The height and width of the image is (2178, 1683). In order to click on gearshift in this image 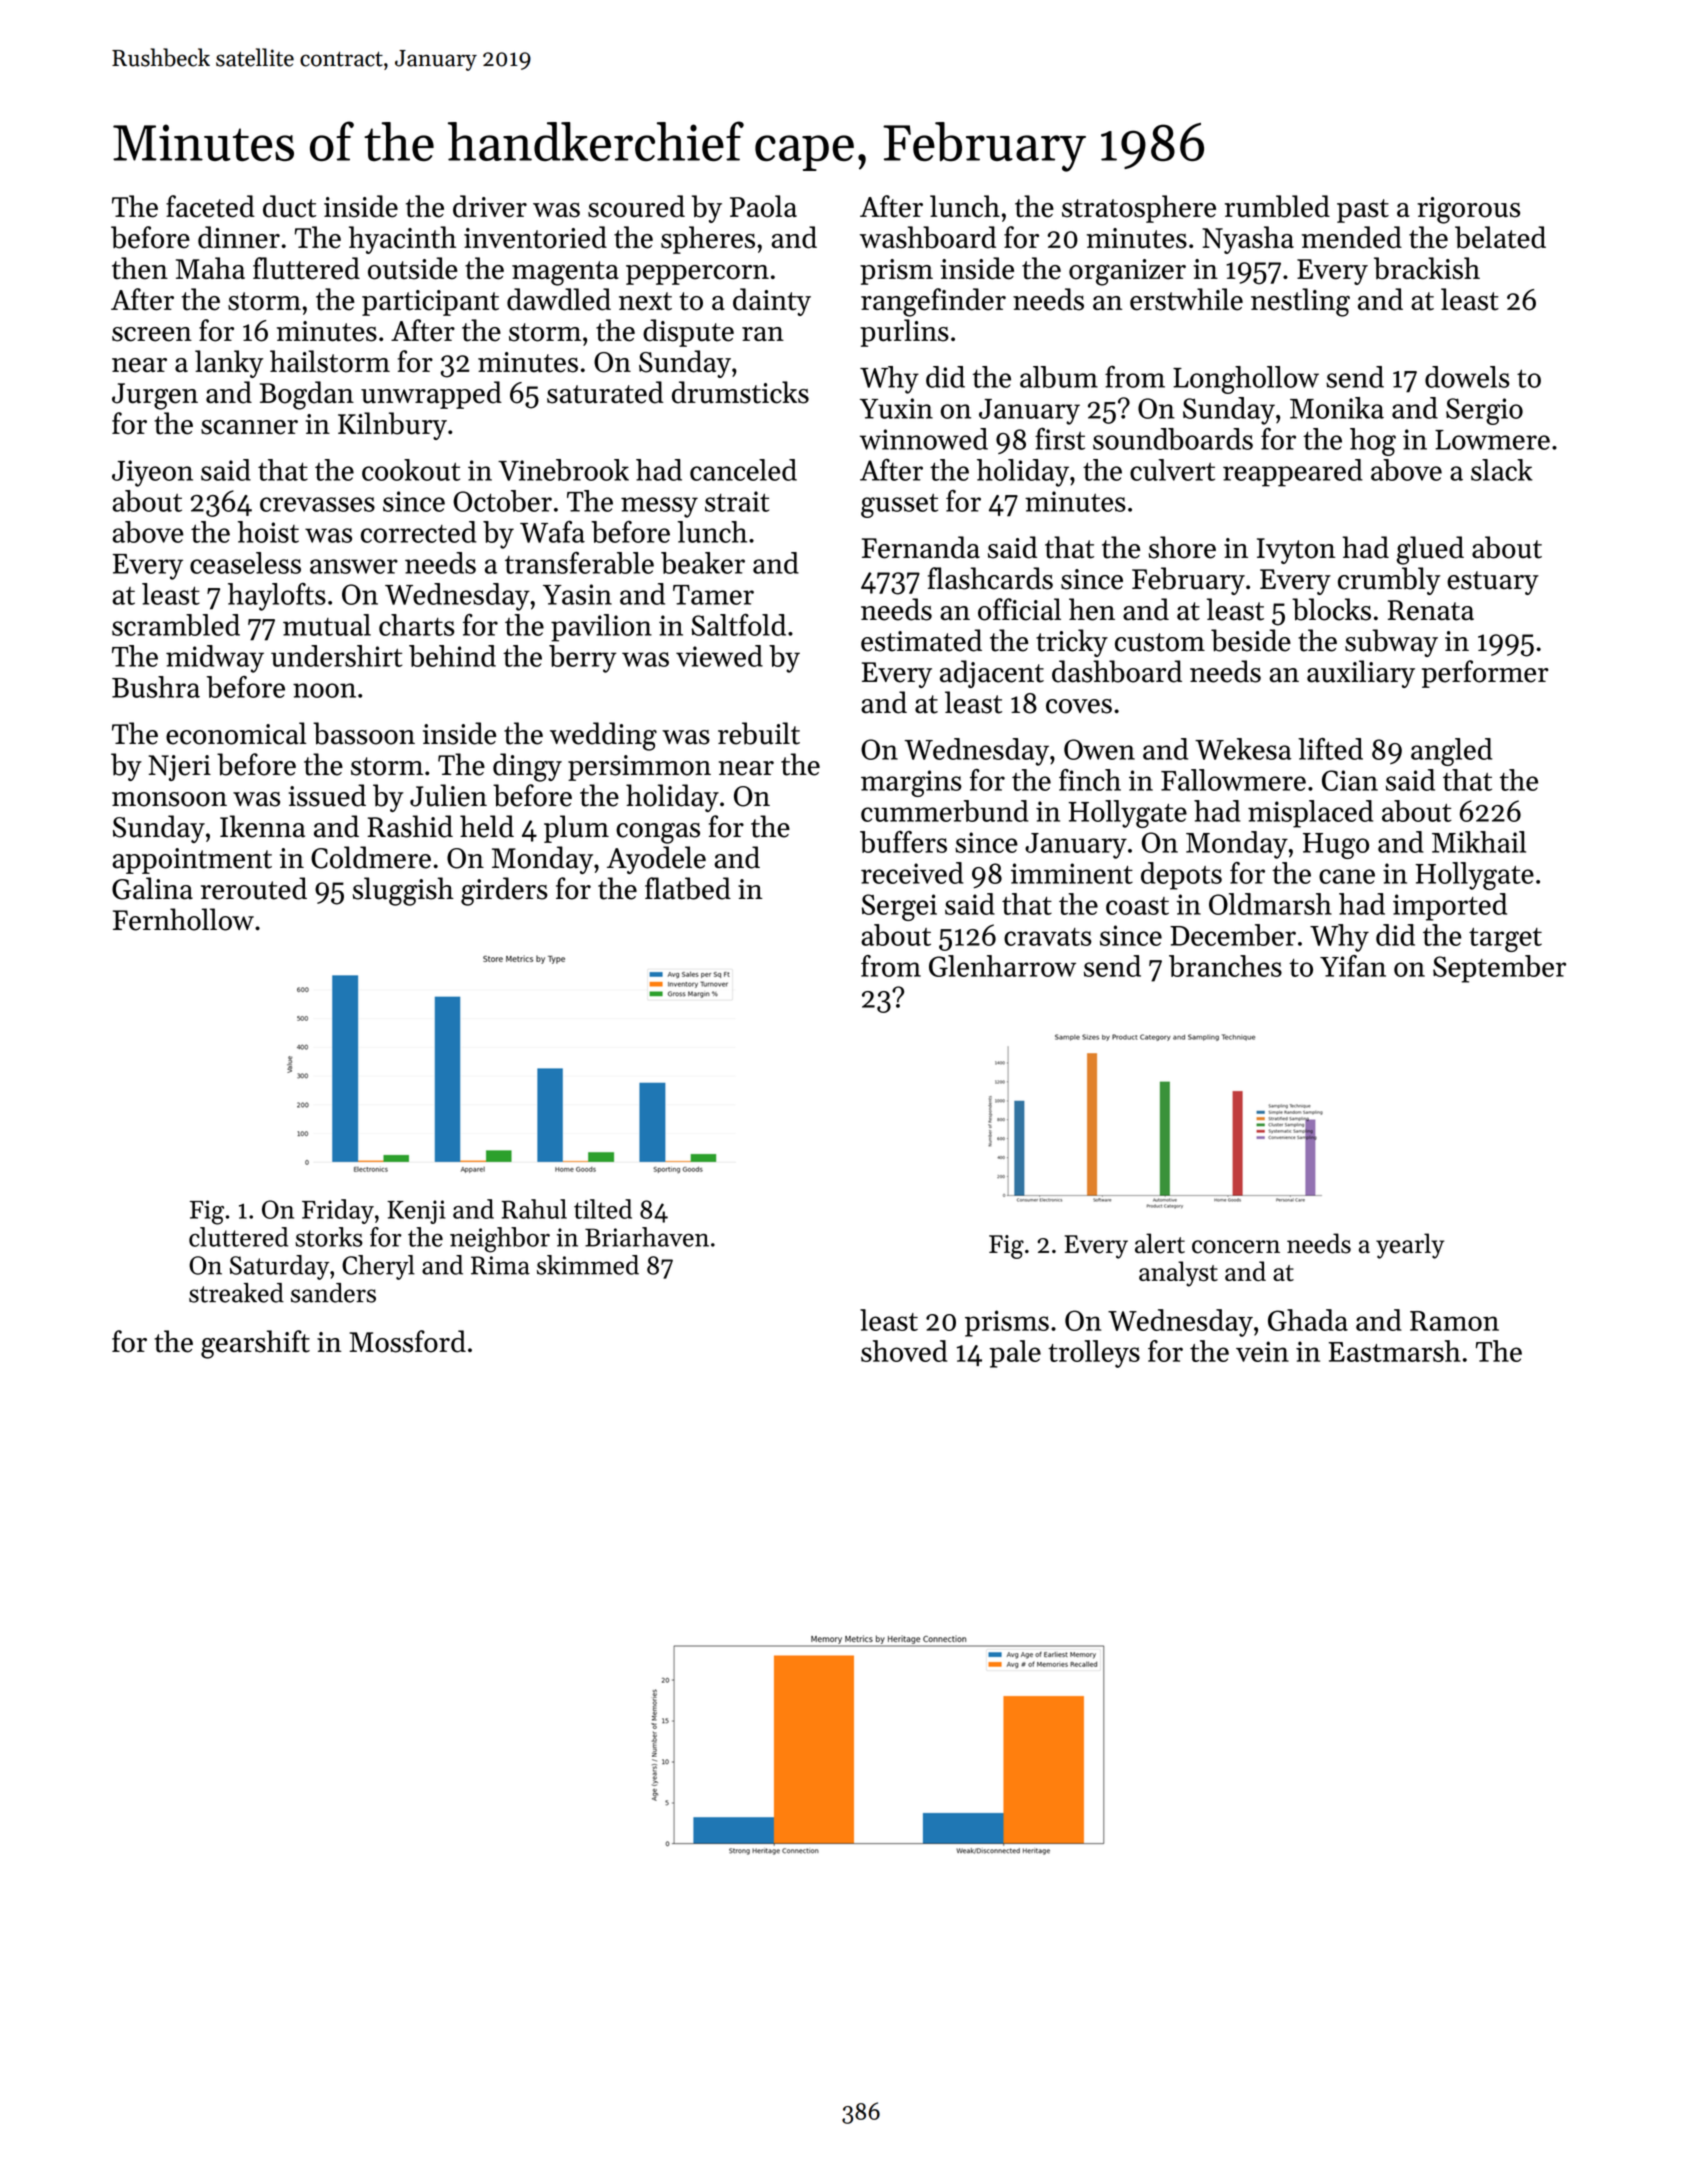, I will do `click(255, 1344)`.
